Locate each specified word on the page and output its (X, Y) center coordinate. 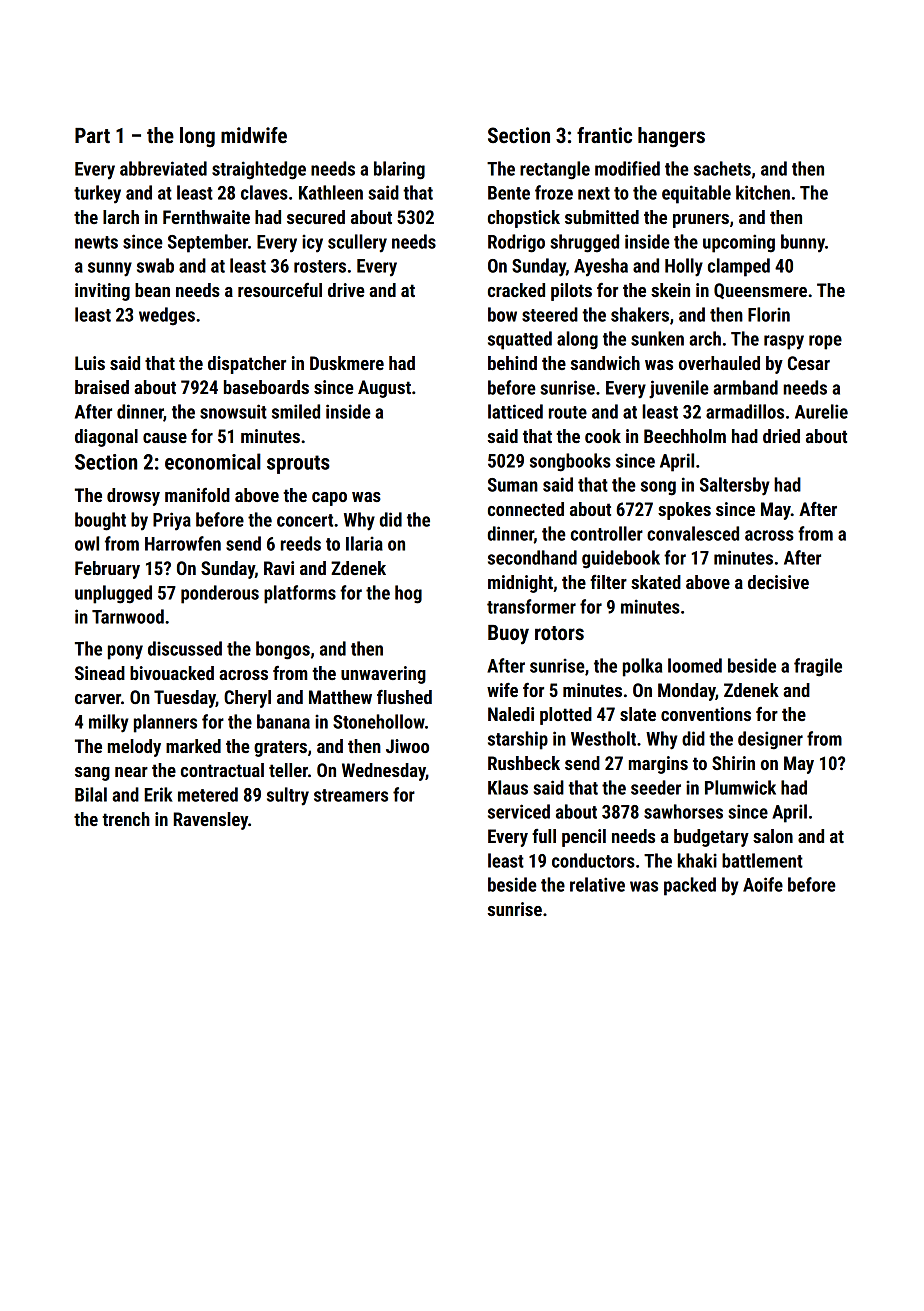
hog (408, 594)
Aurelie (821, 411)
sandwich (605, 363)
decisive (778, 582)
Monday (687, 692)
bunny (803, 243)
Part (92, 135)
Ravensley (210, 821)
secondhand (532, 557)
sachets (722, 168)
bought (100, 521)
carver (98, 699)
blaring (399, 170)
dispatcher (247, 365)
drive (346, 290)
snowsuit (233, 411)
